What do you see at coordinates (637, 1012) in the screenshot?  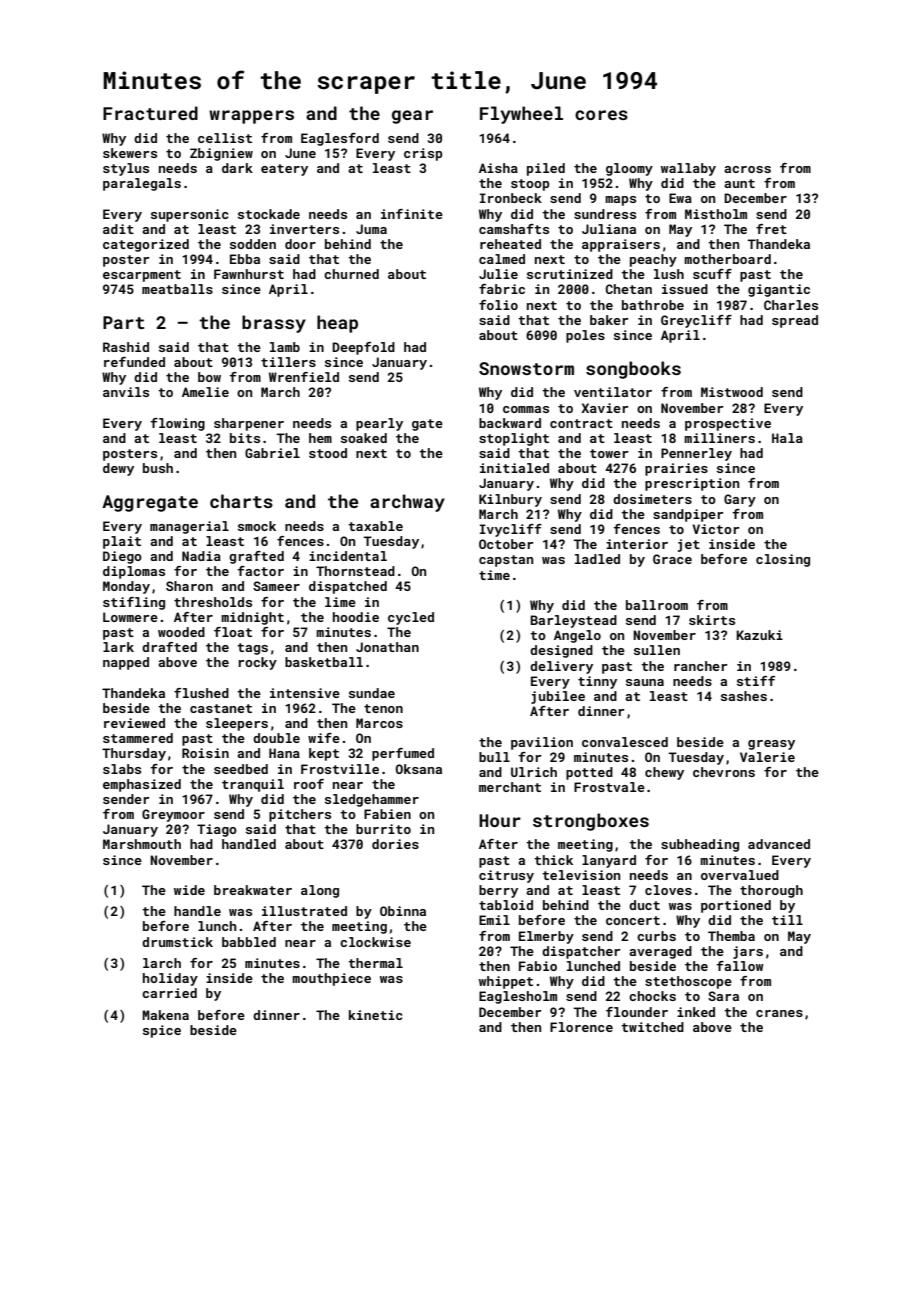 I see `flounder` at bounding box center [637, 1012].
